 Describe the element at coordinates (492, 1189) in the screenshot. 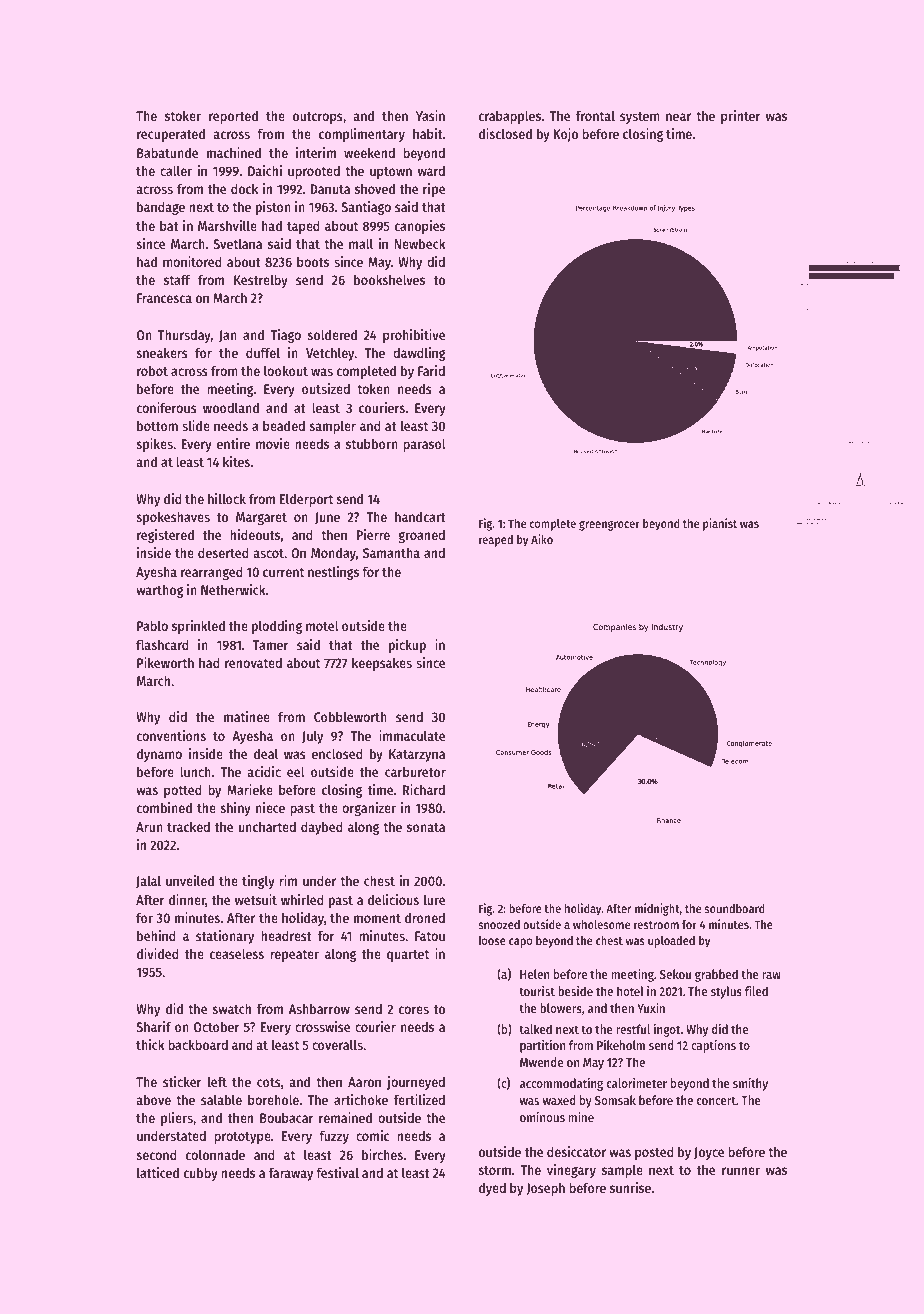

I see `dyed` at that location.
